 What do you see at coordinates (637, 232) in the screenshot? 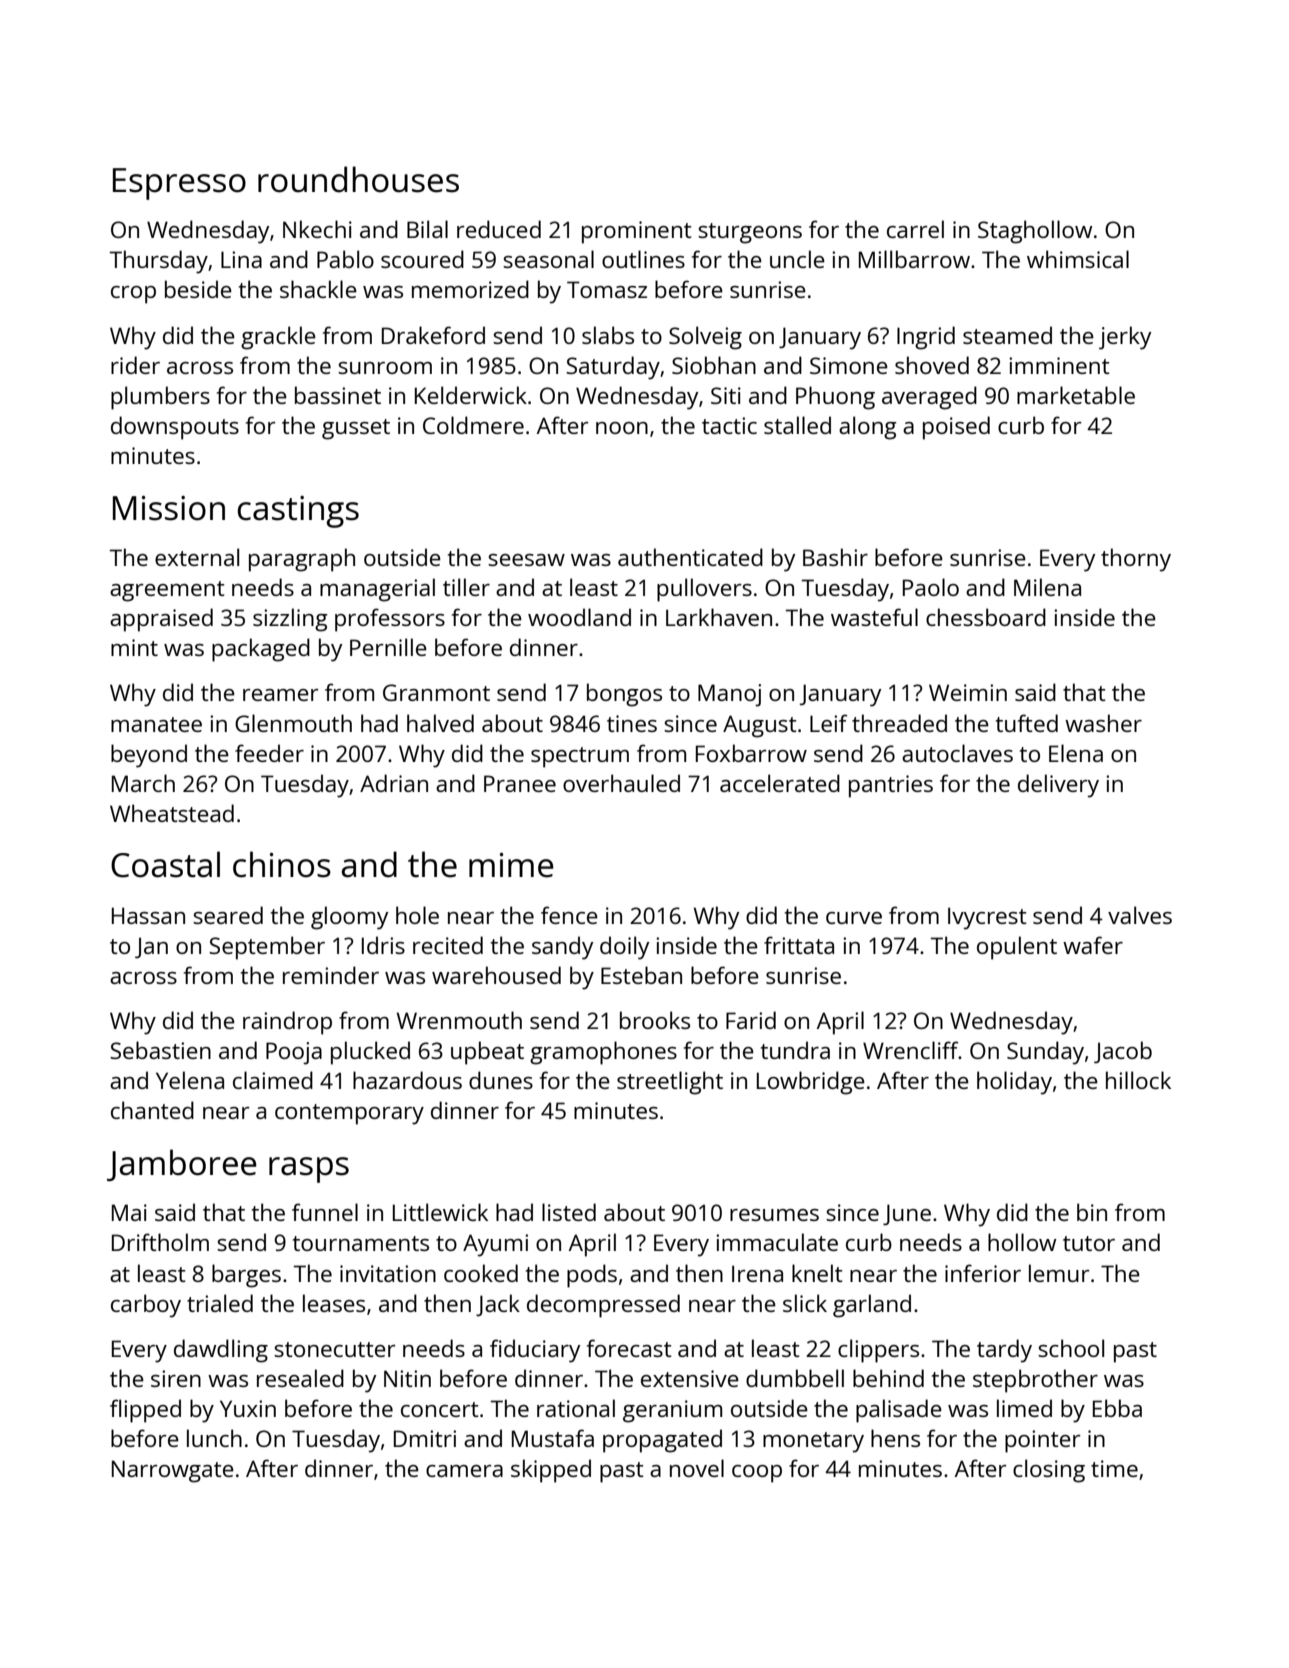
I see `prominent` at bounding box center [637, 232].
